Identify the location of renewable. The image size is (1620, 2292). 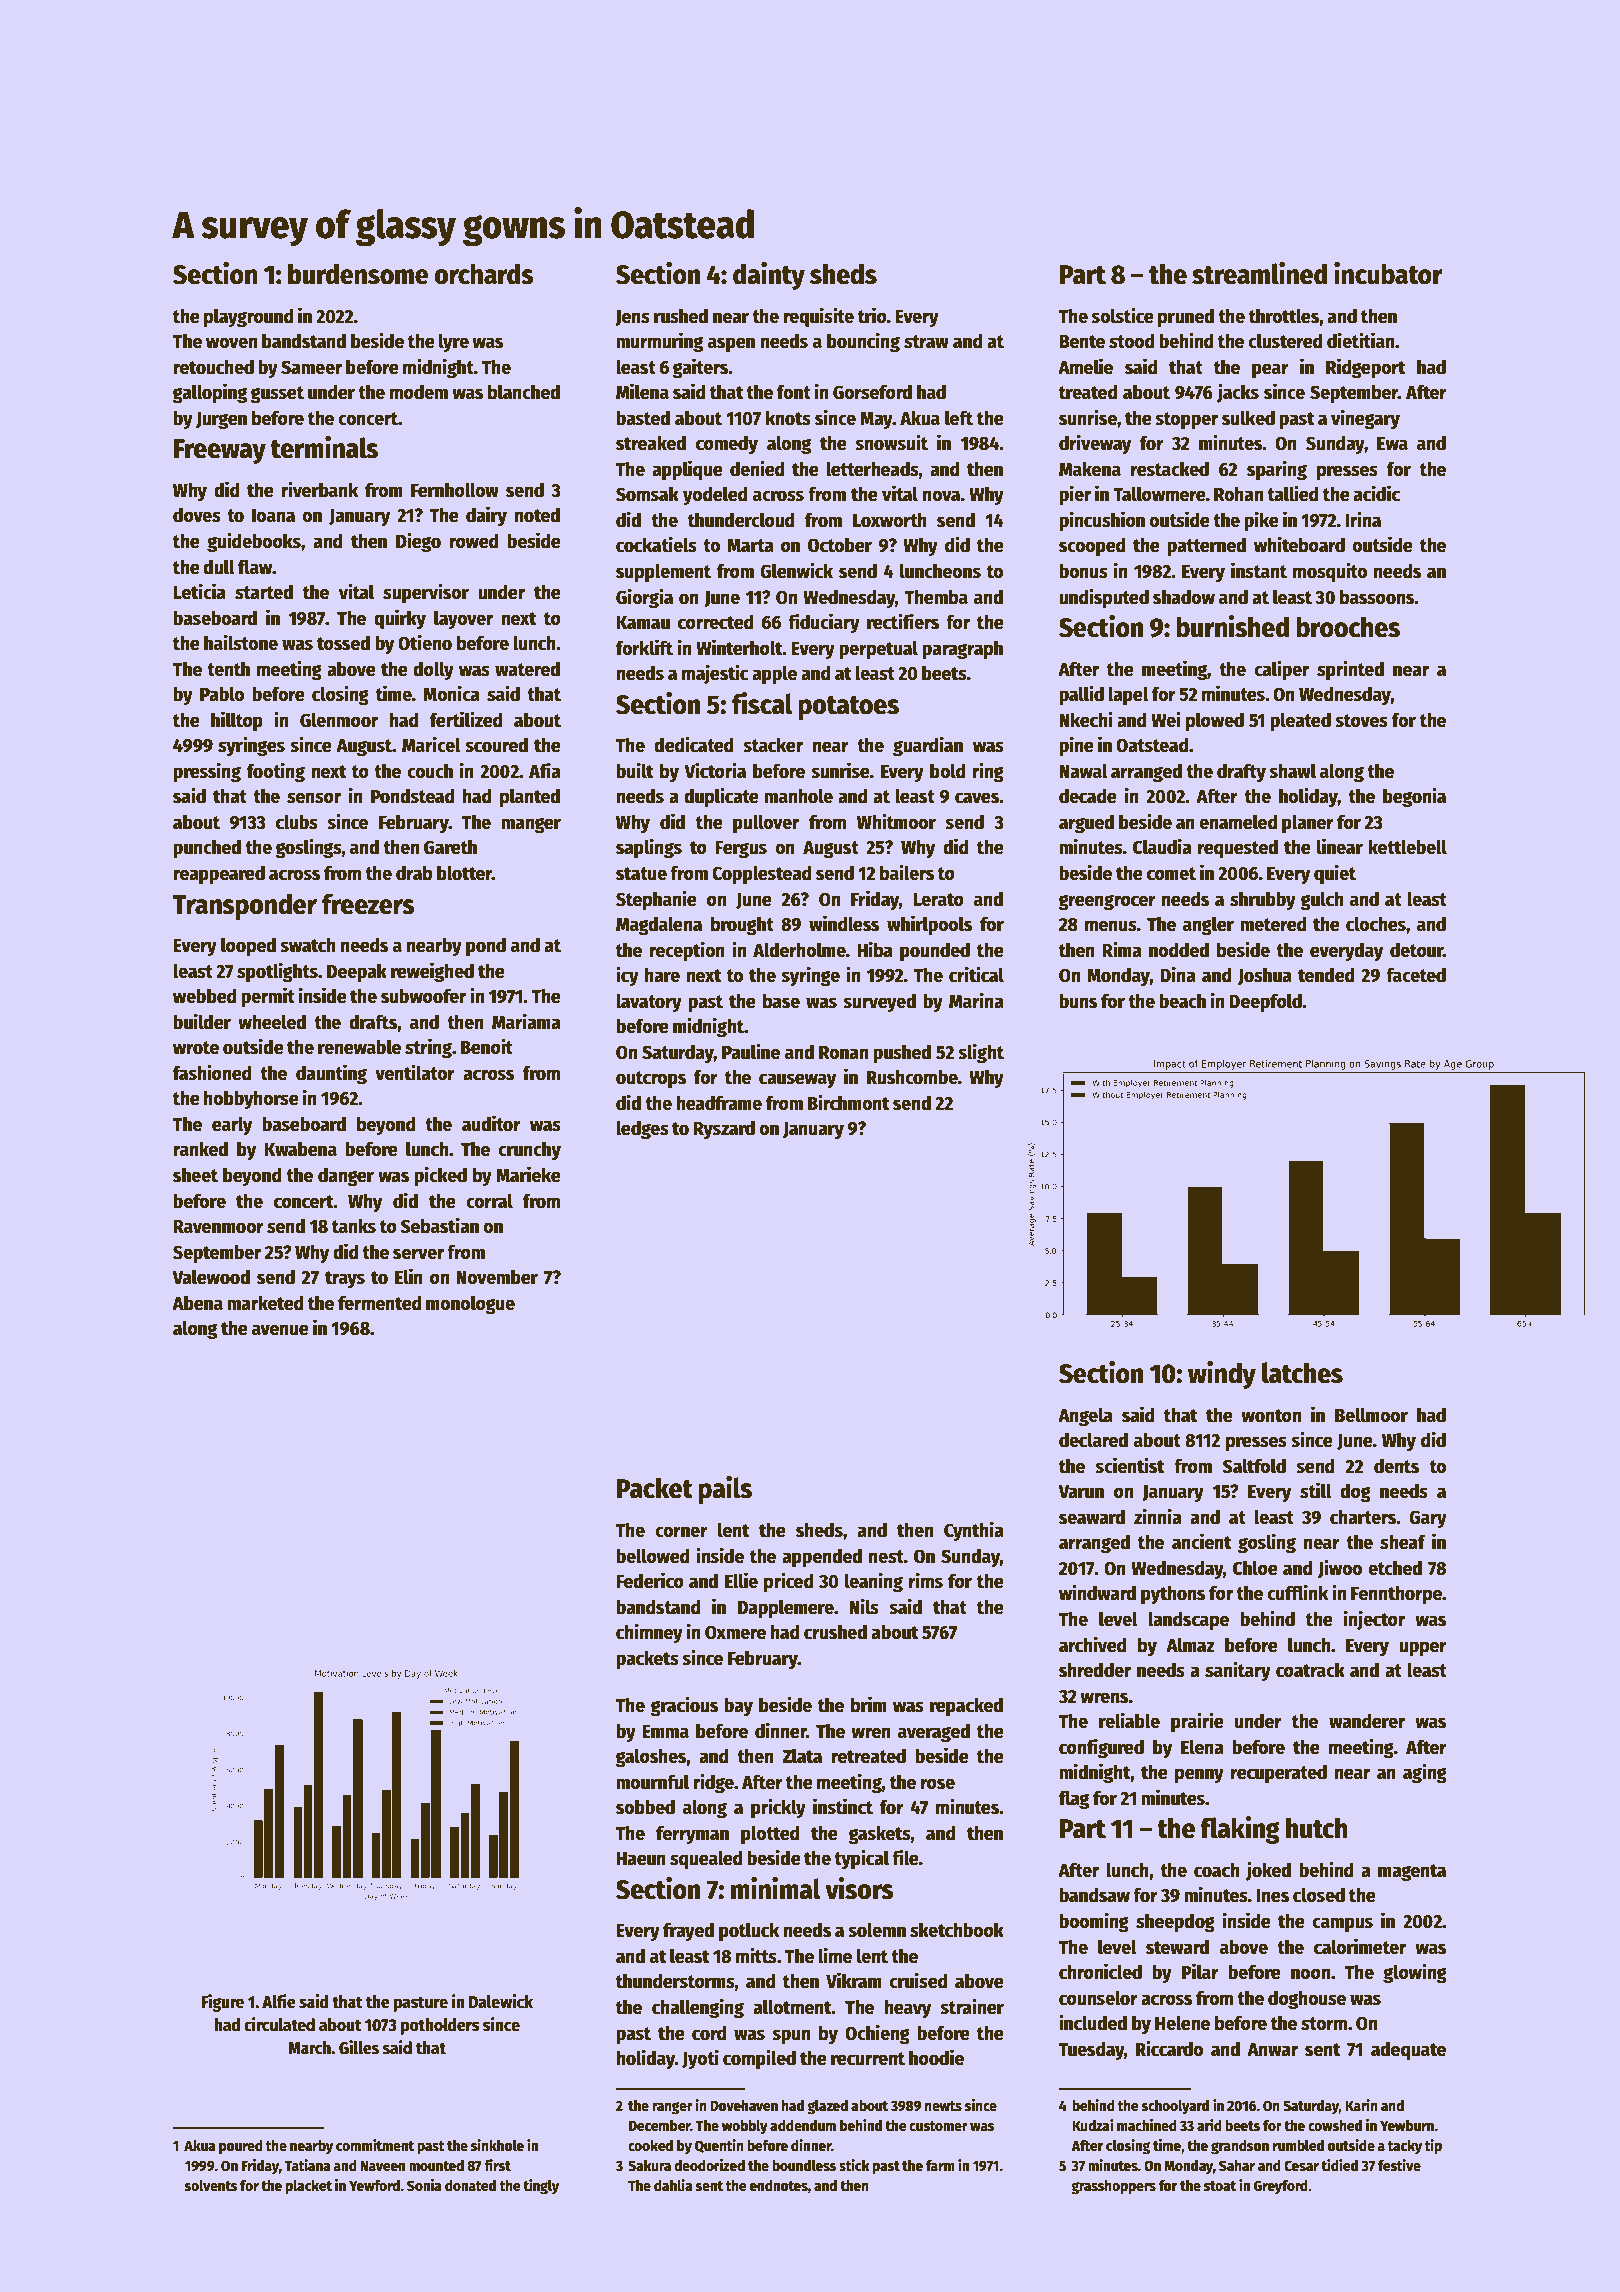
(359, 1047).
